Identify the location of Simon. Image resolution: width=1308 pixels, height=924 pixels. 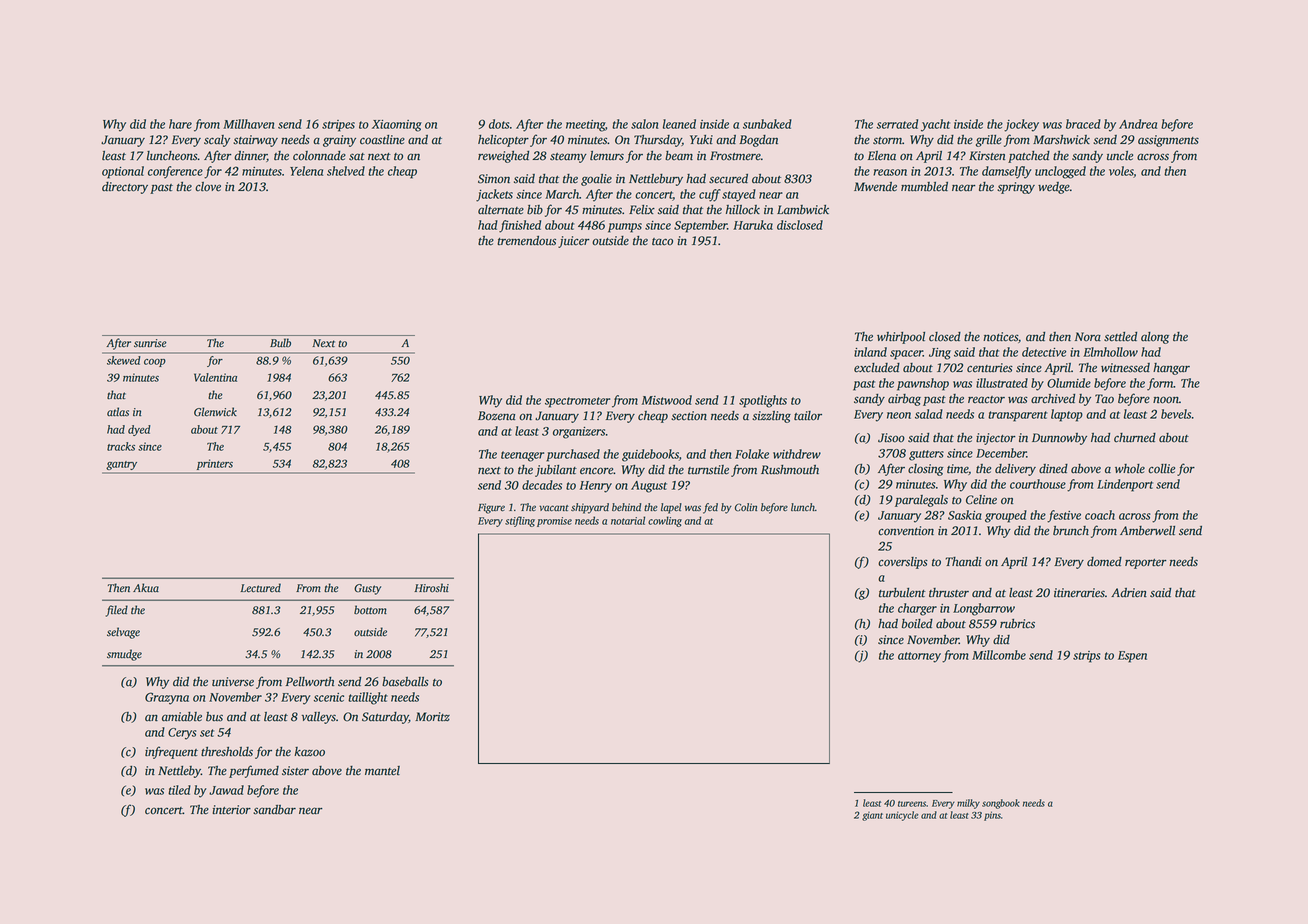
(494, 179).
